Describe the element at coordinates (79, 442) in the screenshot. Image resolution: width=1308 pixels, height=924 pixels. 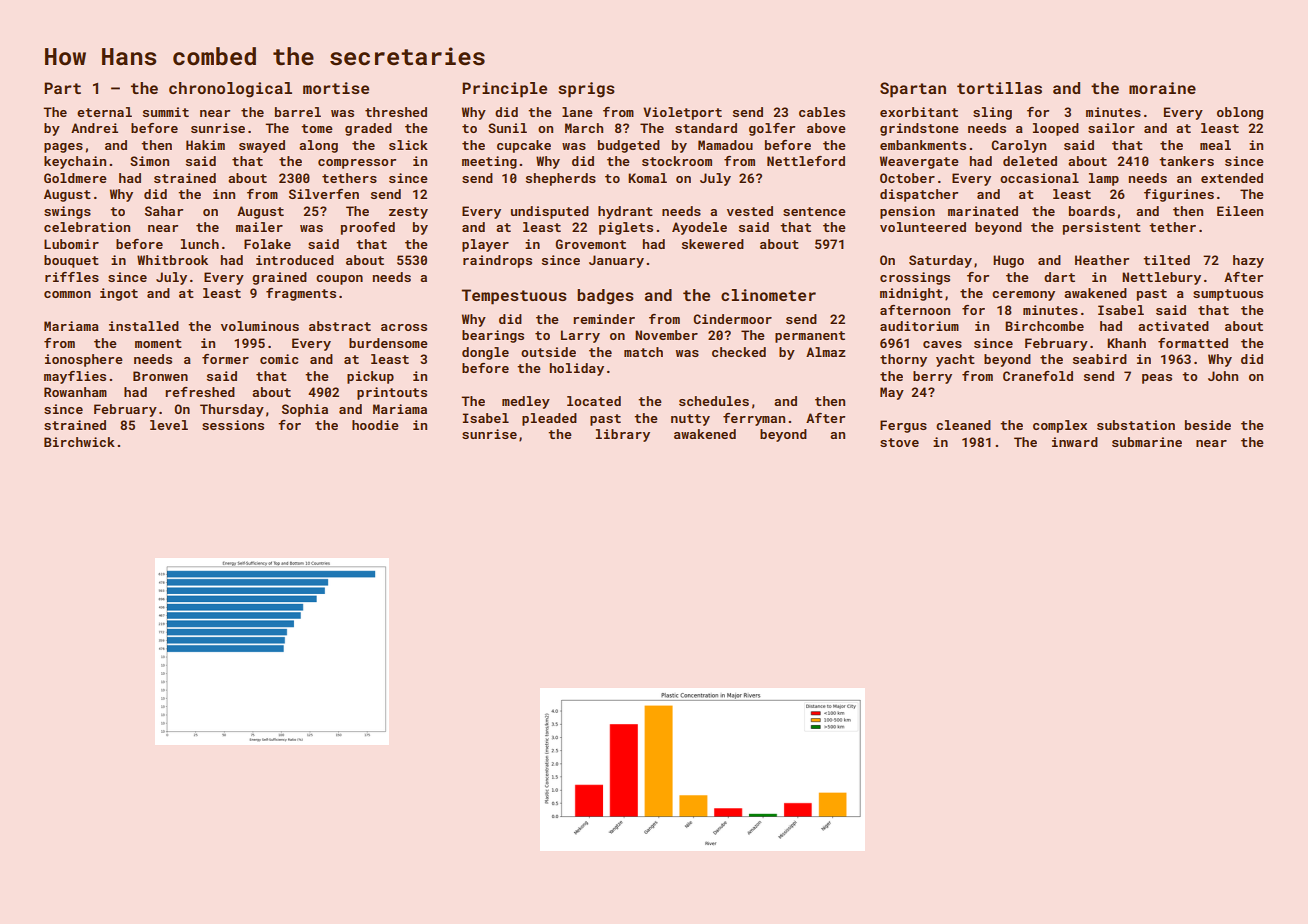
I see `Birchwick` at that location.
